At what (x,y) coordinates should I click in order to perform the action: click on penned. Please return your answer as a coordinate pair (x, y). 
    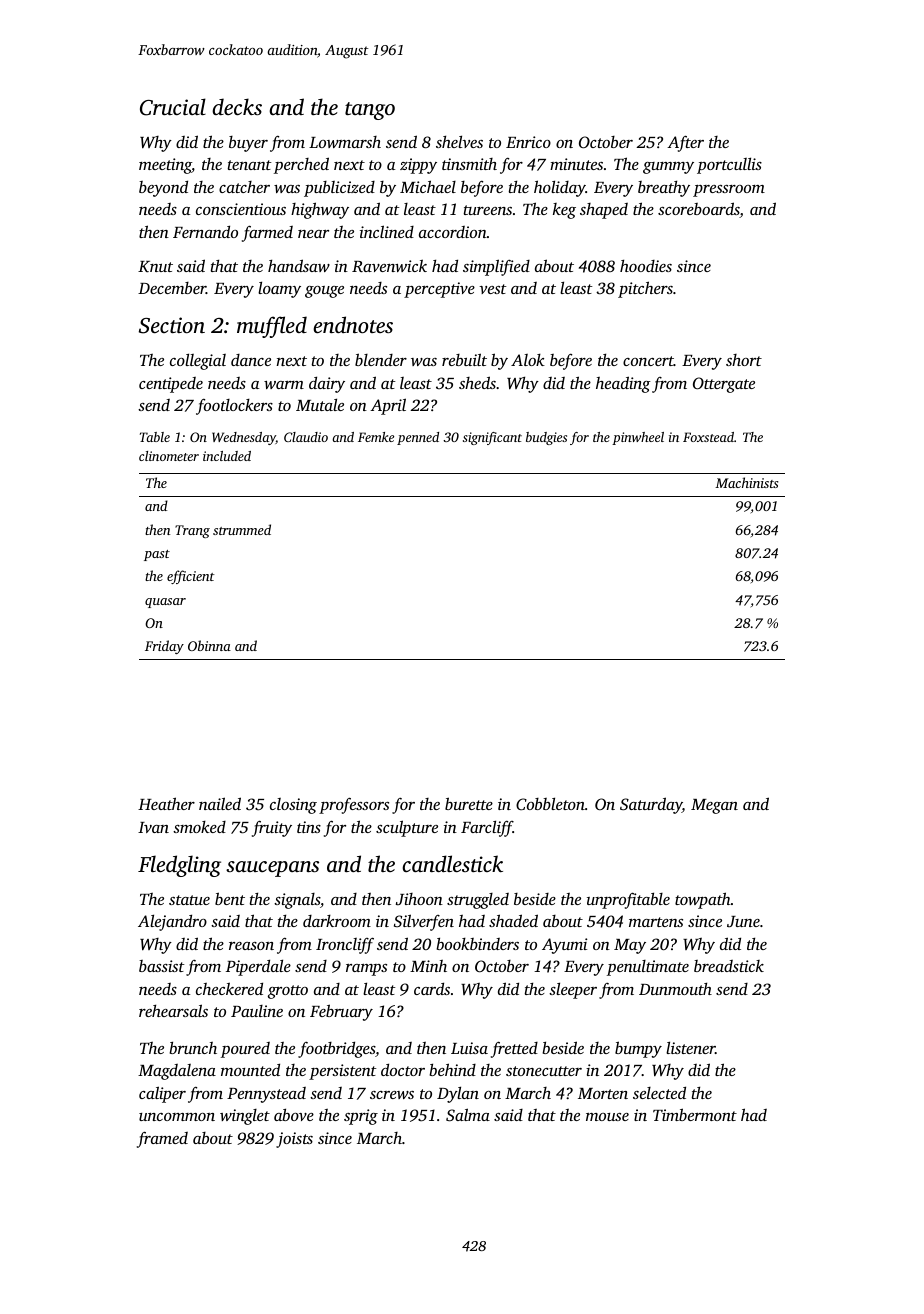
    Looking at the image, I should click on (418, 438).
